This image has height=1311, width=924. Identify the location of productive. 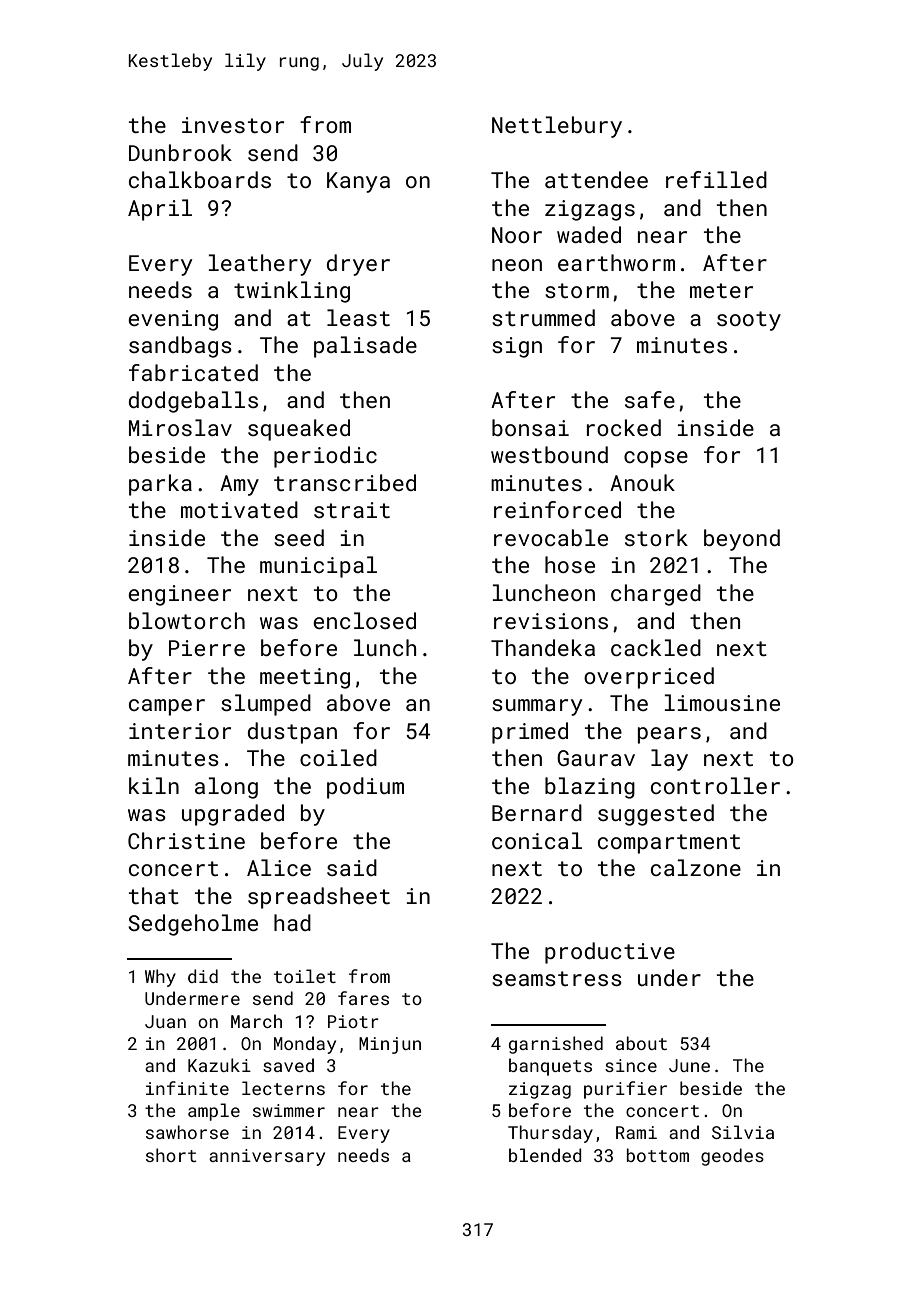
(610, 953).
